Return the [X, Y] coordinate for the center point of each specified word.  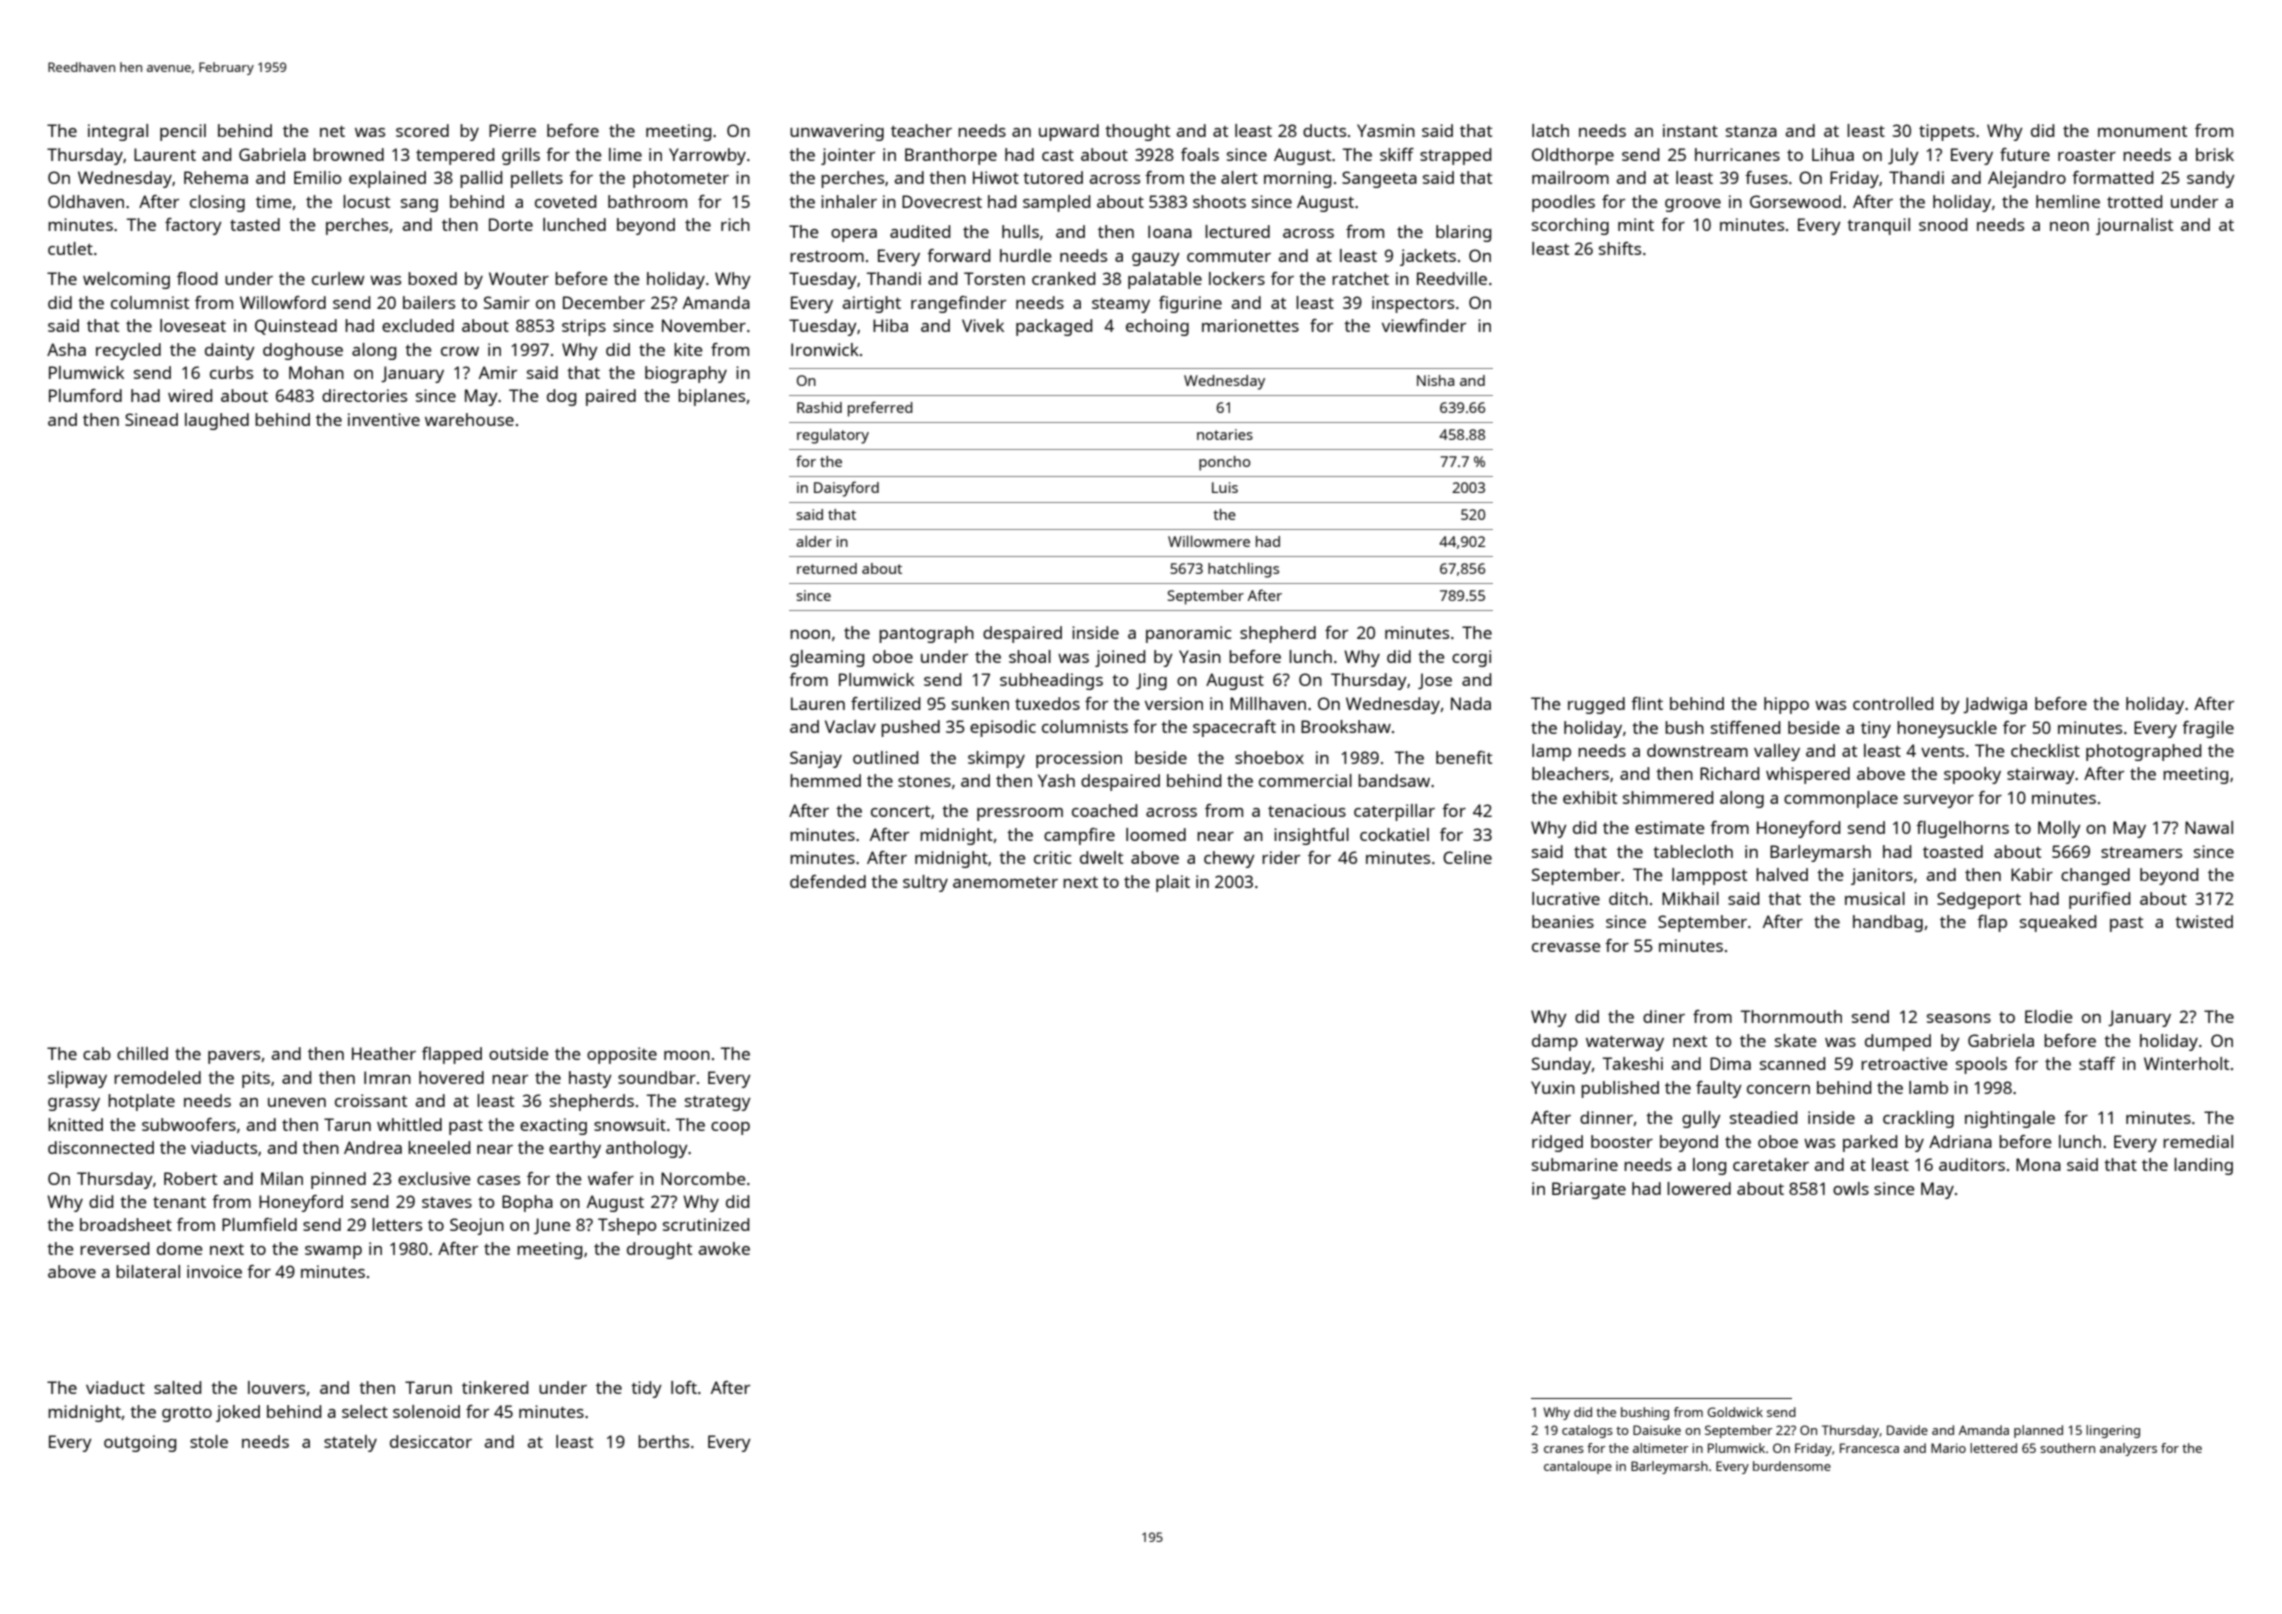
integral [118, 132]
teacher [921, 130]
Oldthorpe [1573, 156]
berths [663, 1441]
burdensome [1792, 1466]
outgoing [140, 1443]
